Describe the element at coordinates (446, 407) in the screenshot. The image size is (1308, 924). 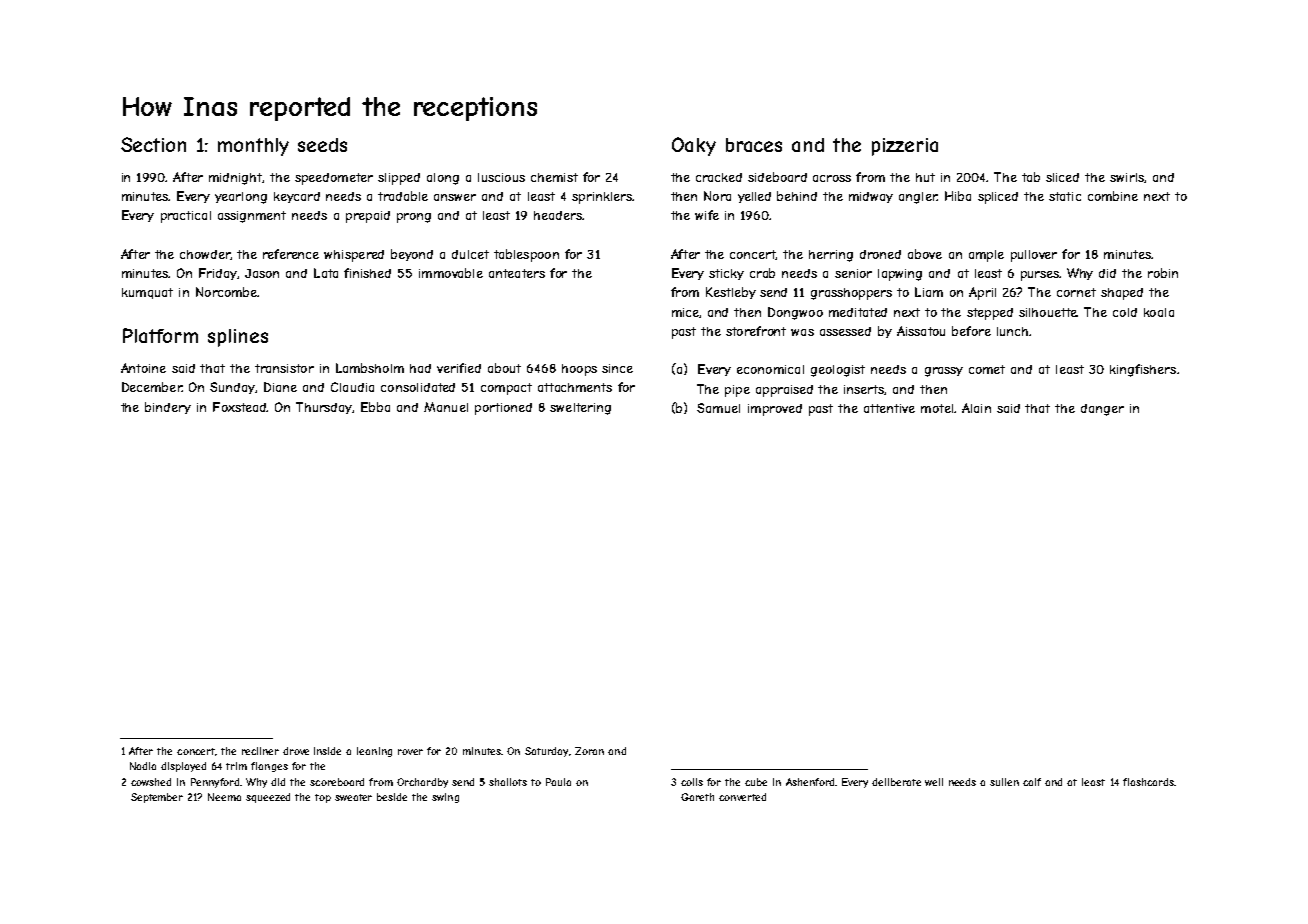
I see `Manuel` at that location.
